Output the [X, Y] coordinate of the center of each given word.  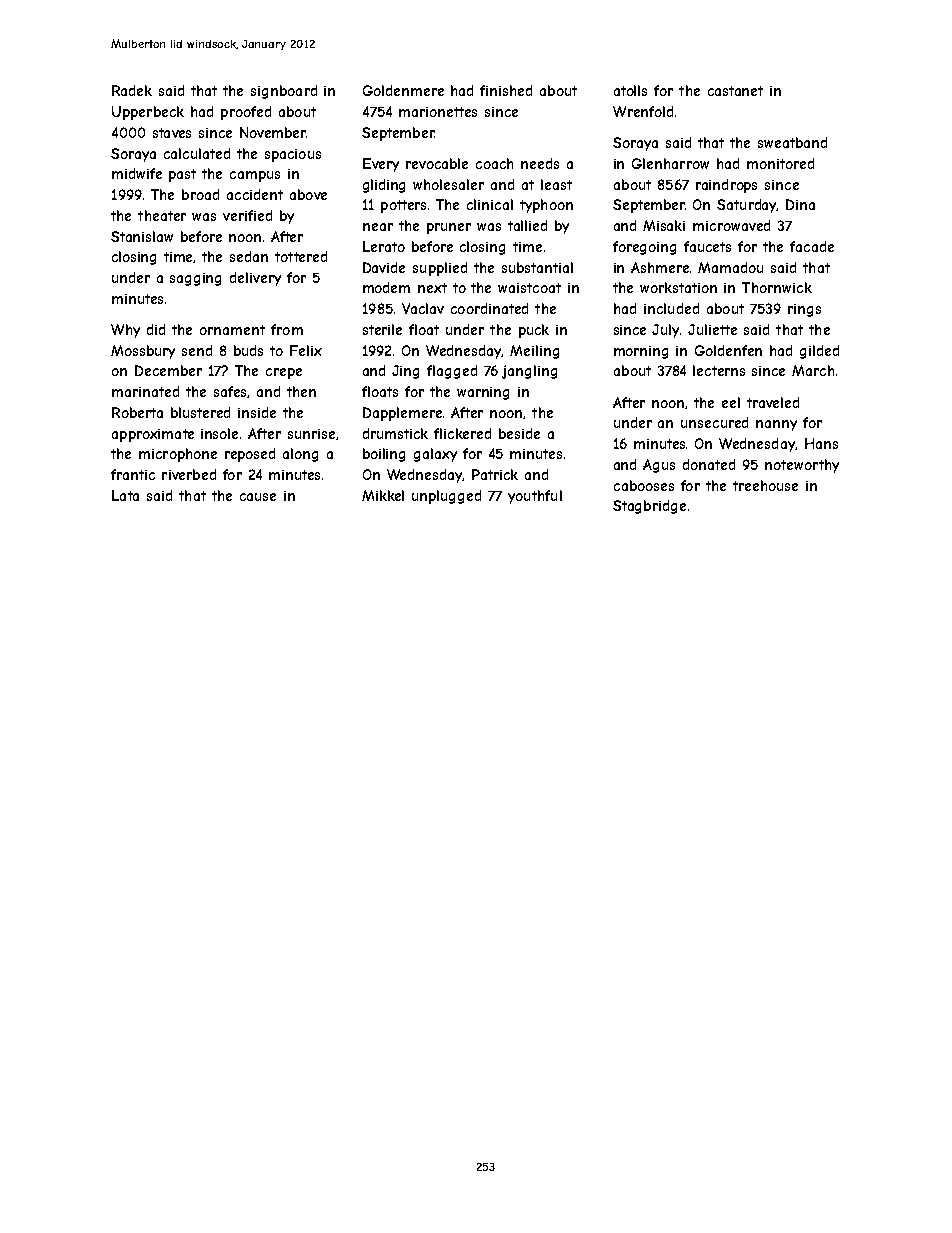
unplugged [446, 497]
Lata [125, 495]
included [671, 308]
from [287, 329]
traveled [773, 402]
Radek [132, 90]
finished [506, 90]
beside [519, 433]
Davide [384, 267]
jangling [529, 372]
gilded [819, 352]
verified [247, 215]
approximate [153, 435]
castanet [735, 91]
